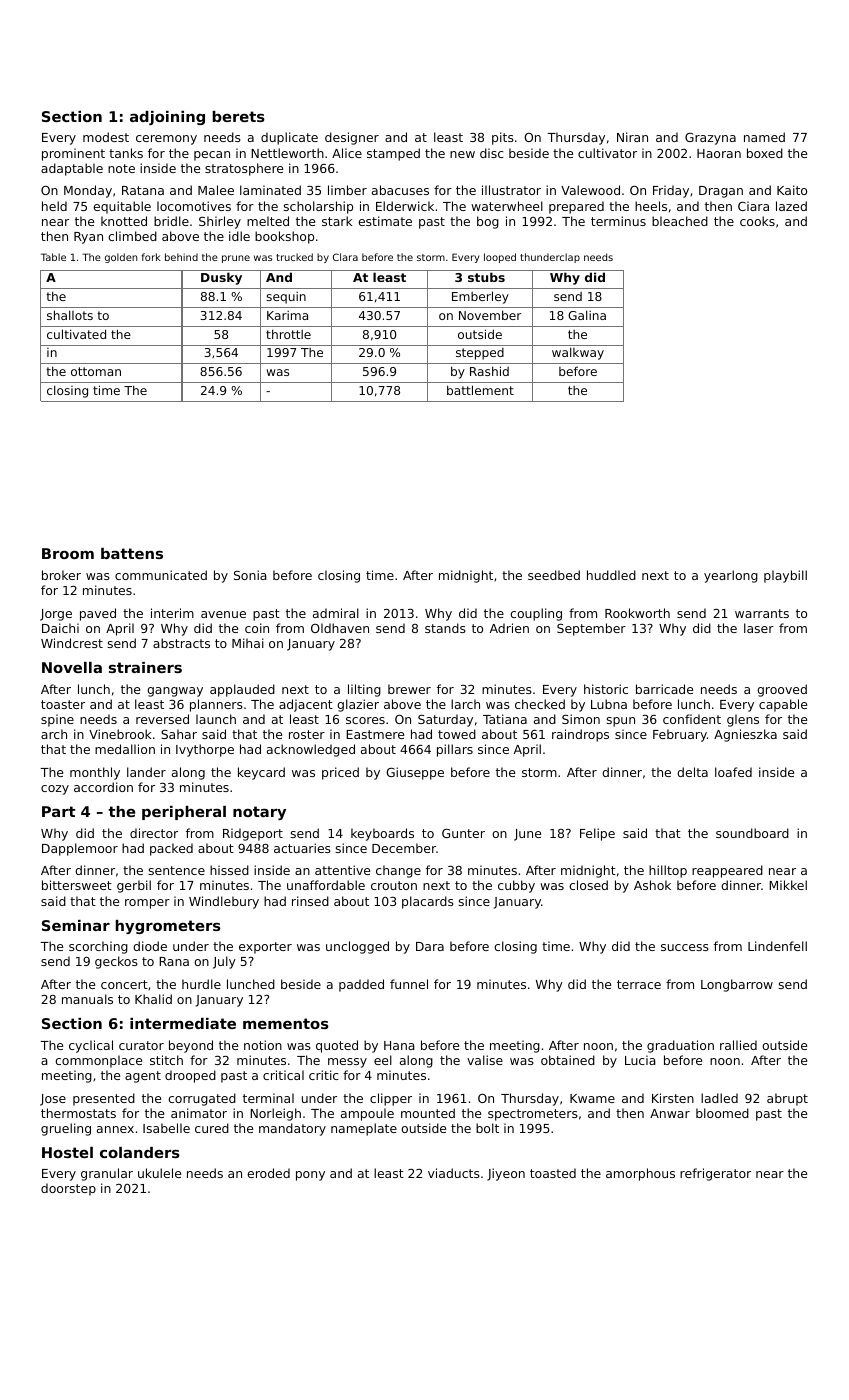 This screenshot has height=1400, width=849. What do you see at coordinates (347, 153) in the screenshot?
I see `Alice` at bounding box center [347, 153].
